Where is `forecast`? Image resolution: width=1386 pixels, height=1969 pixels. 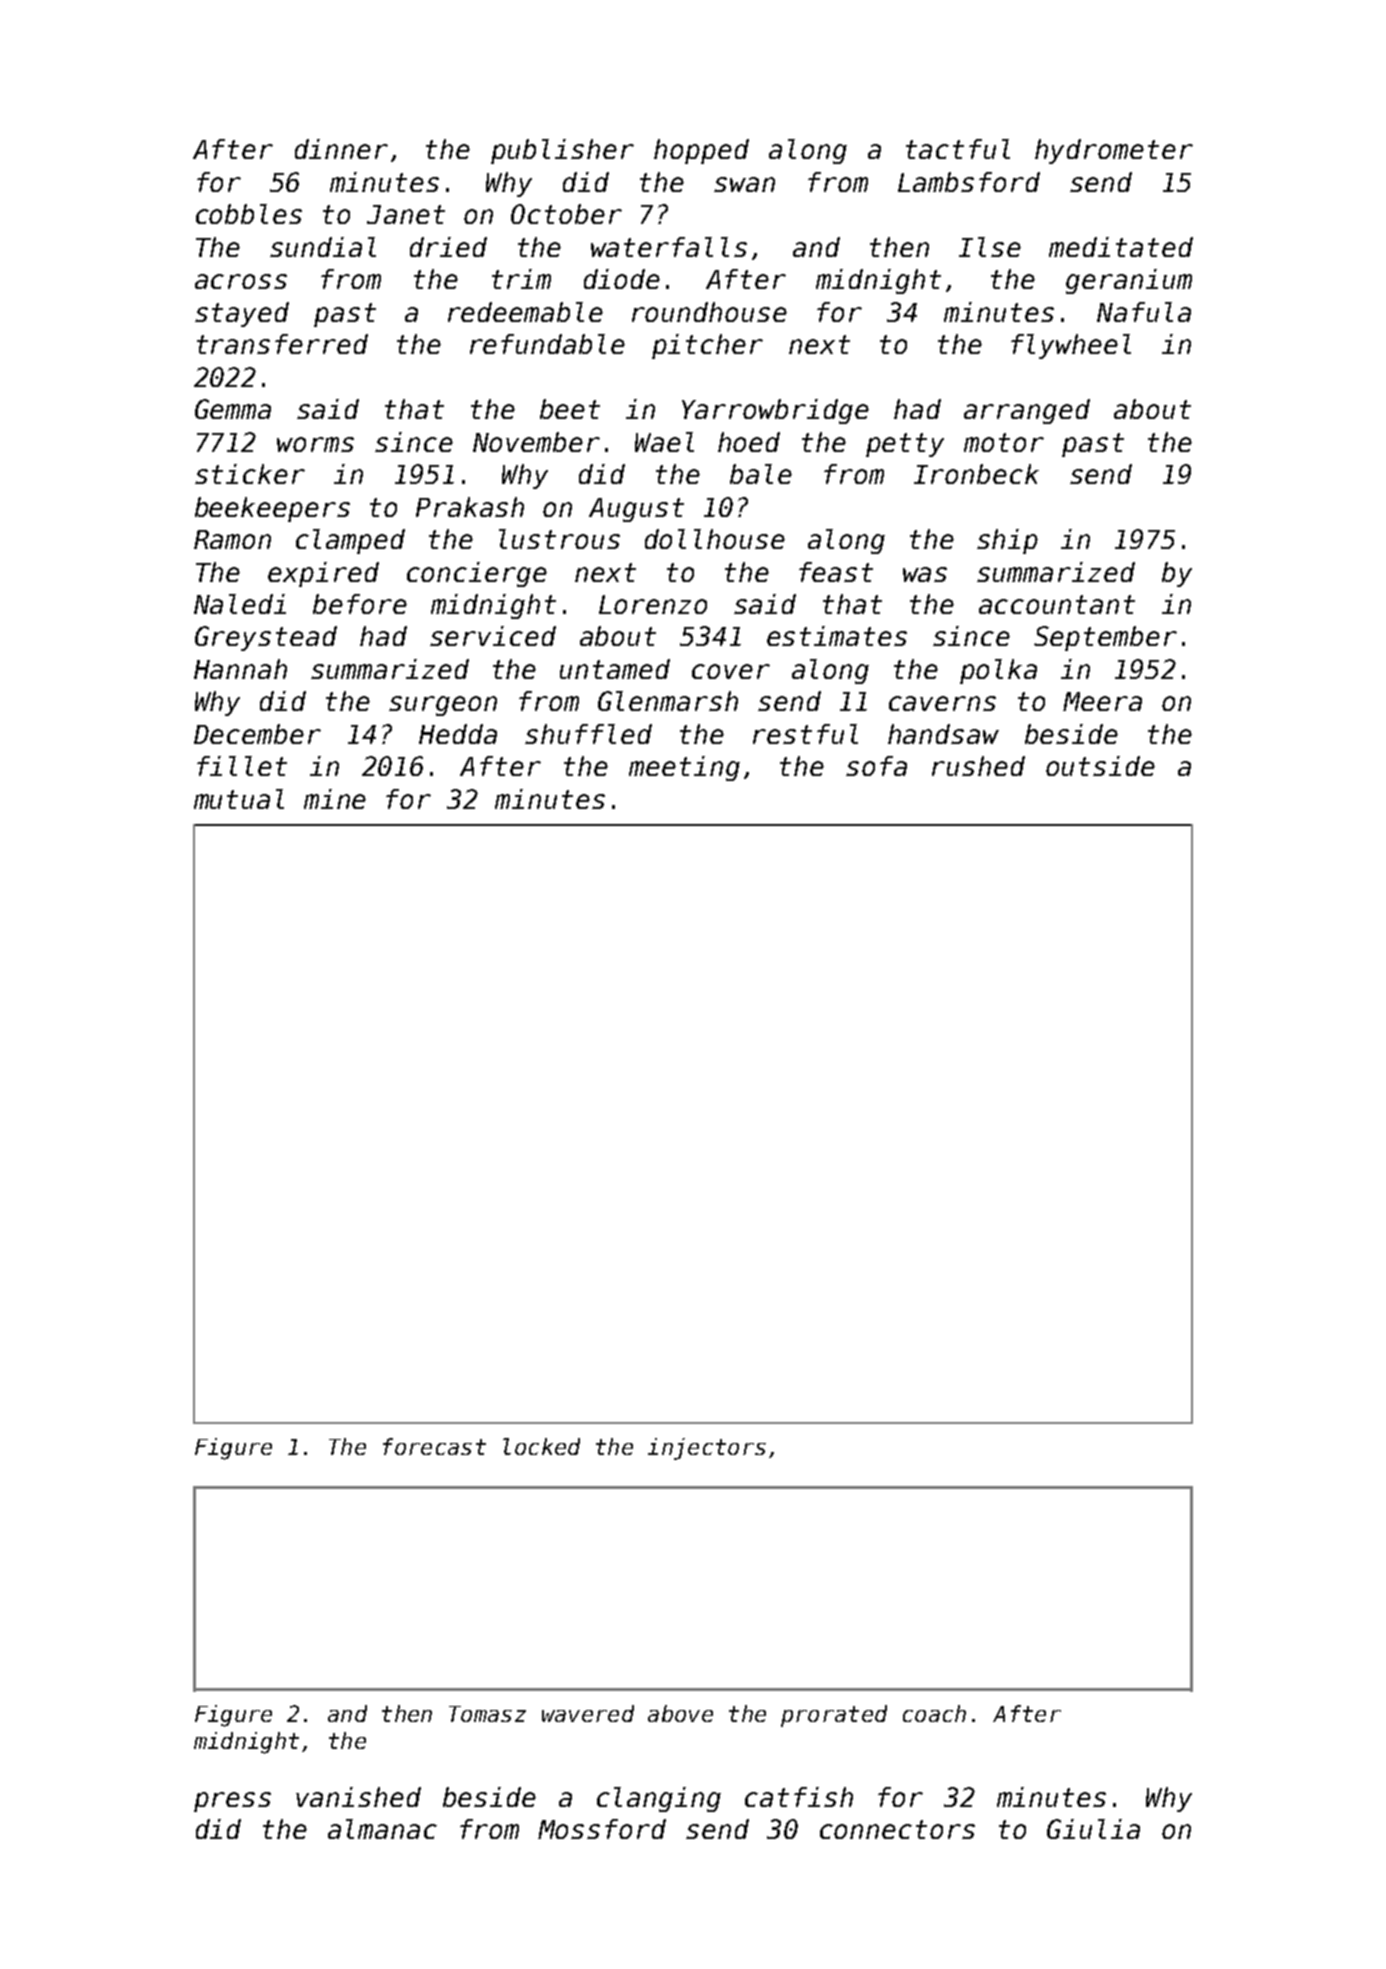 forecast is located at coordinates (434, 1446).
